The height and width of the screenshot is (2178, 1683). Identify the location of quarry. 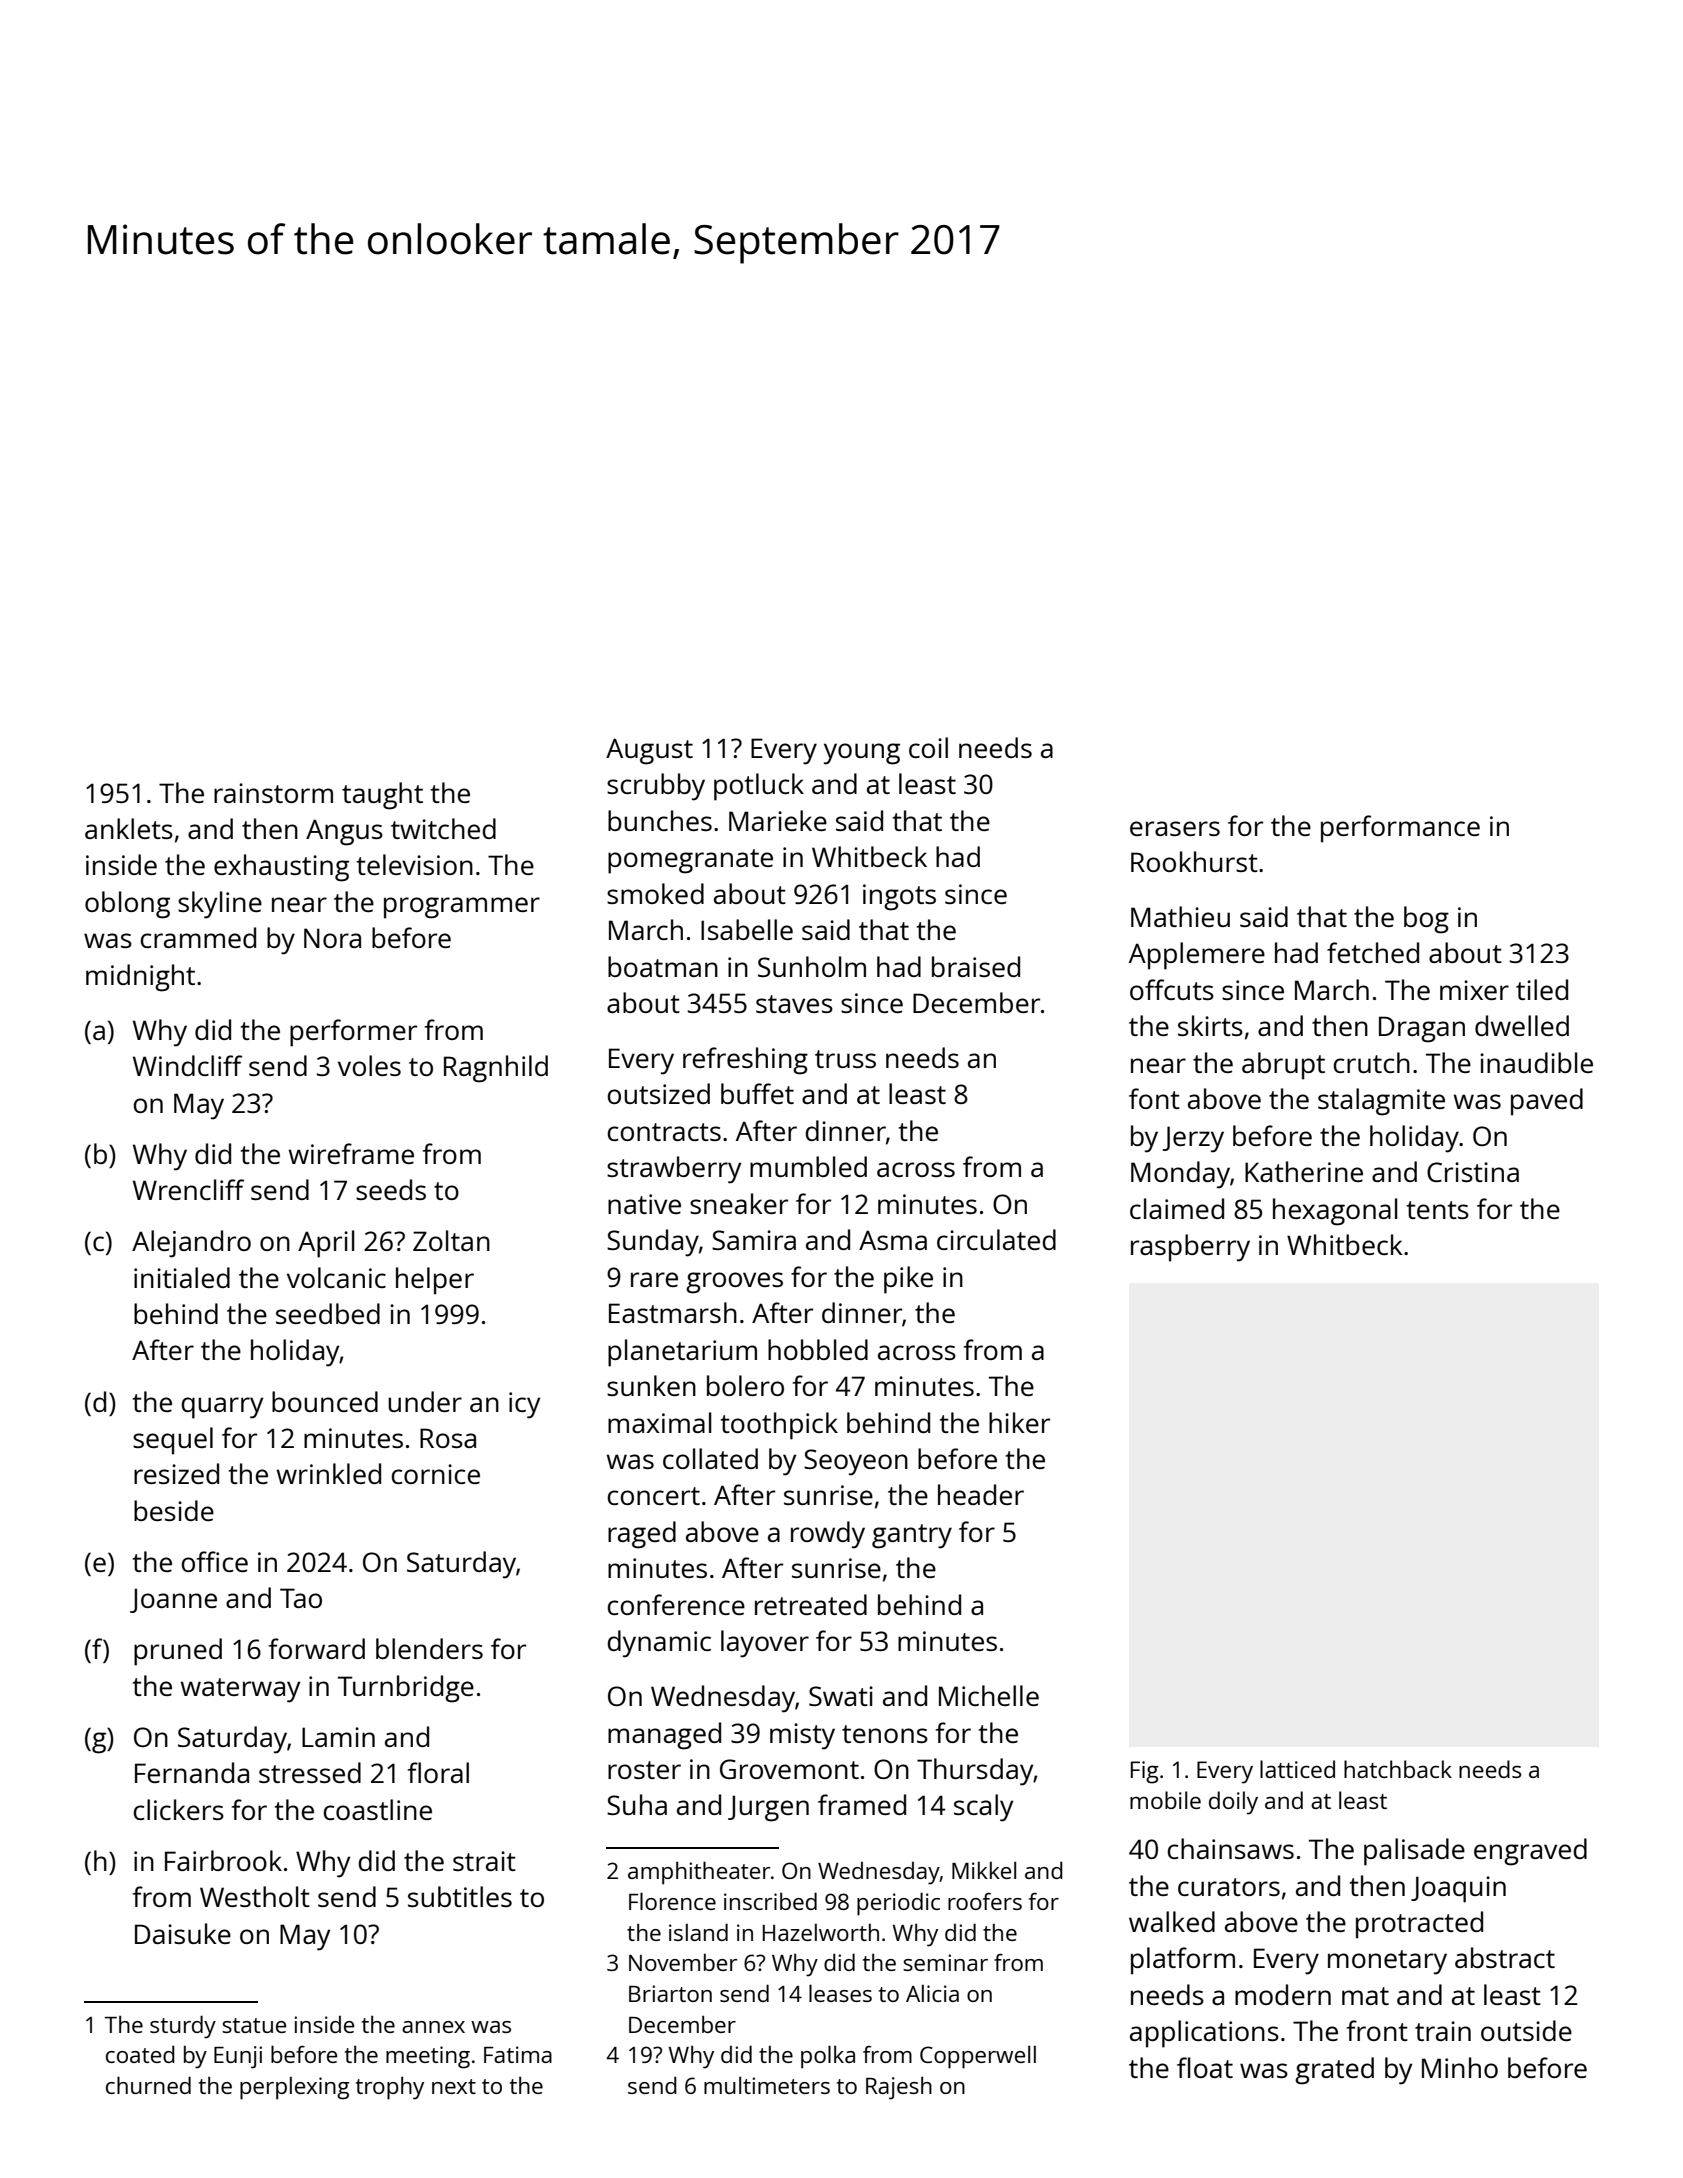
(222, 1408).
